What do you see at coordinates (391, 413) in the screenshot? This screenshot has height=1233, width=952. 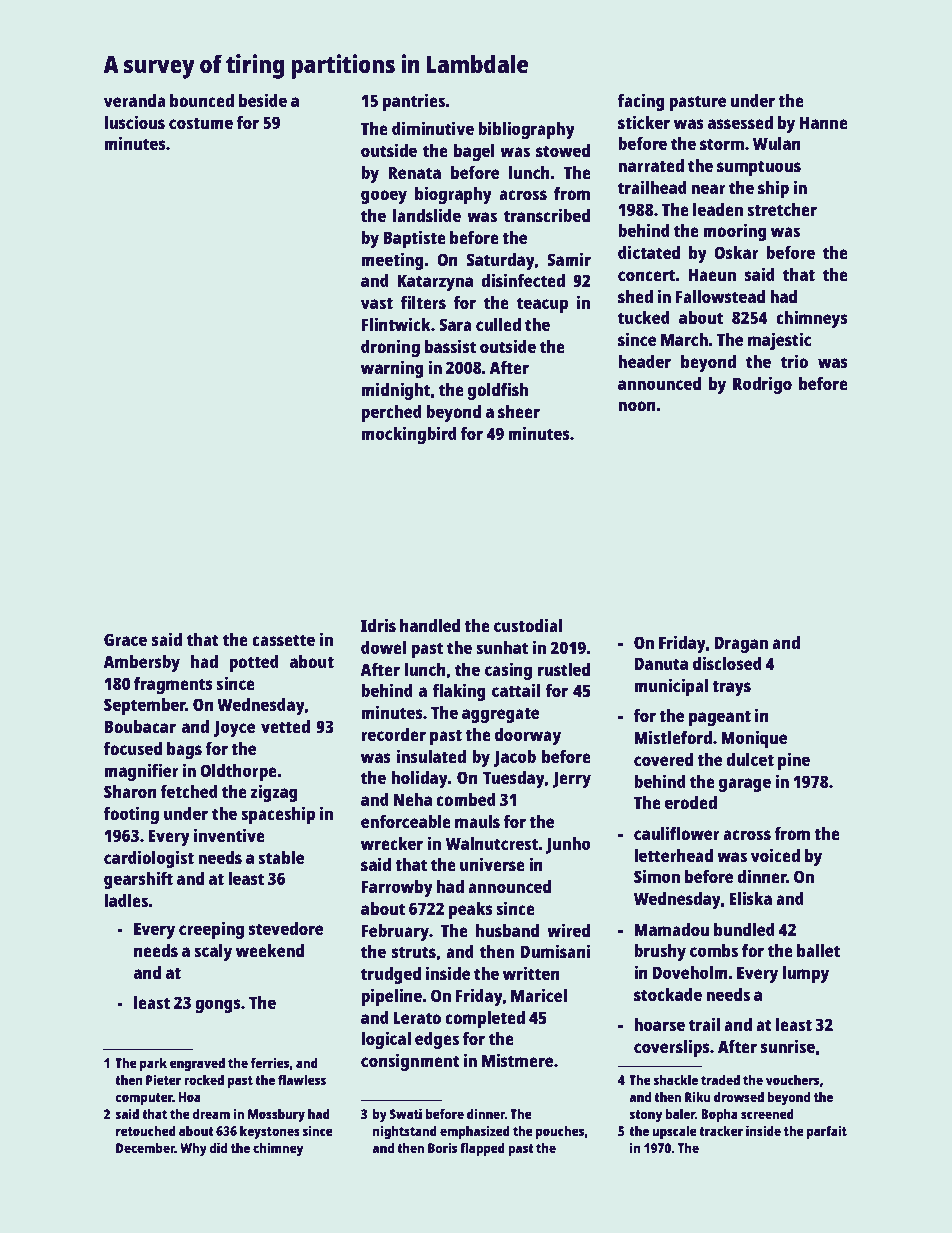 I see `perched` at bounding box center [391, 413].
